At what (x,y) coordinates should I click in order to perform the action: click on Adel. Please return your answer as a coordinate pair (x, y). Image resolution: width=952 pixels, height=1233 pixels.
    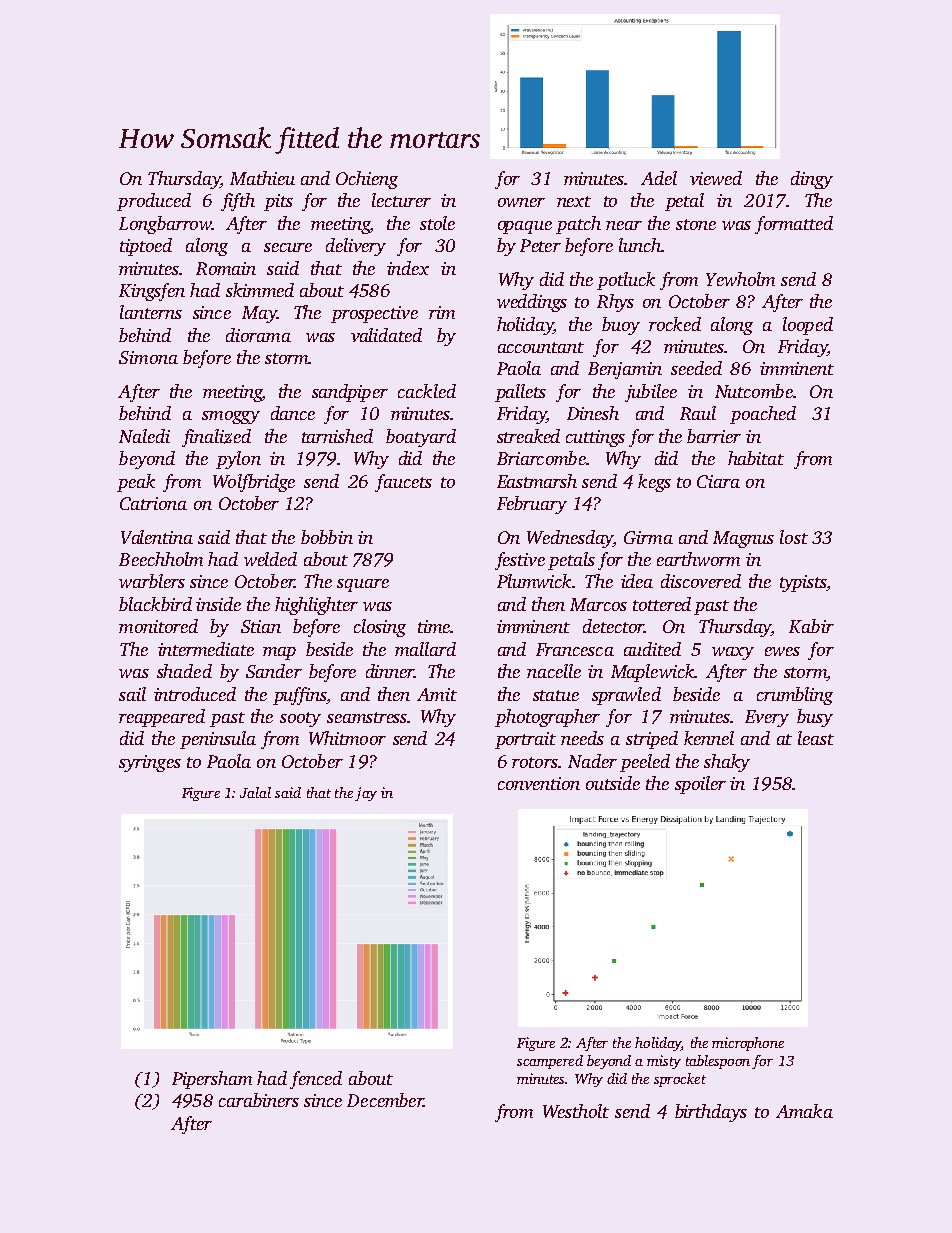
    Looking at the image, I should click on (659, 178).
